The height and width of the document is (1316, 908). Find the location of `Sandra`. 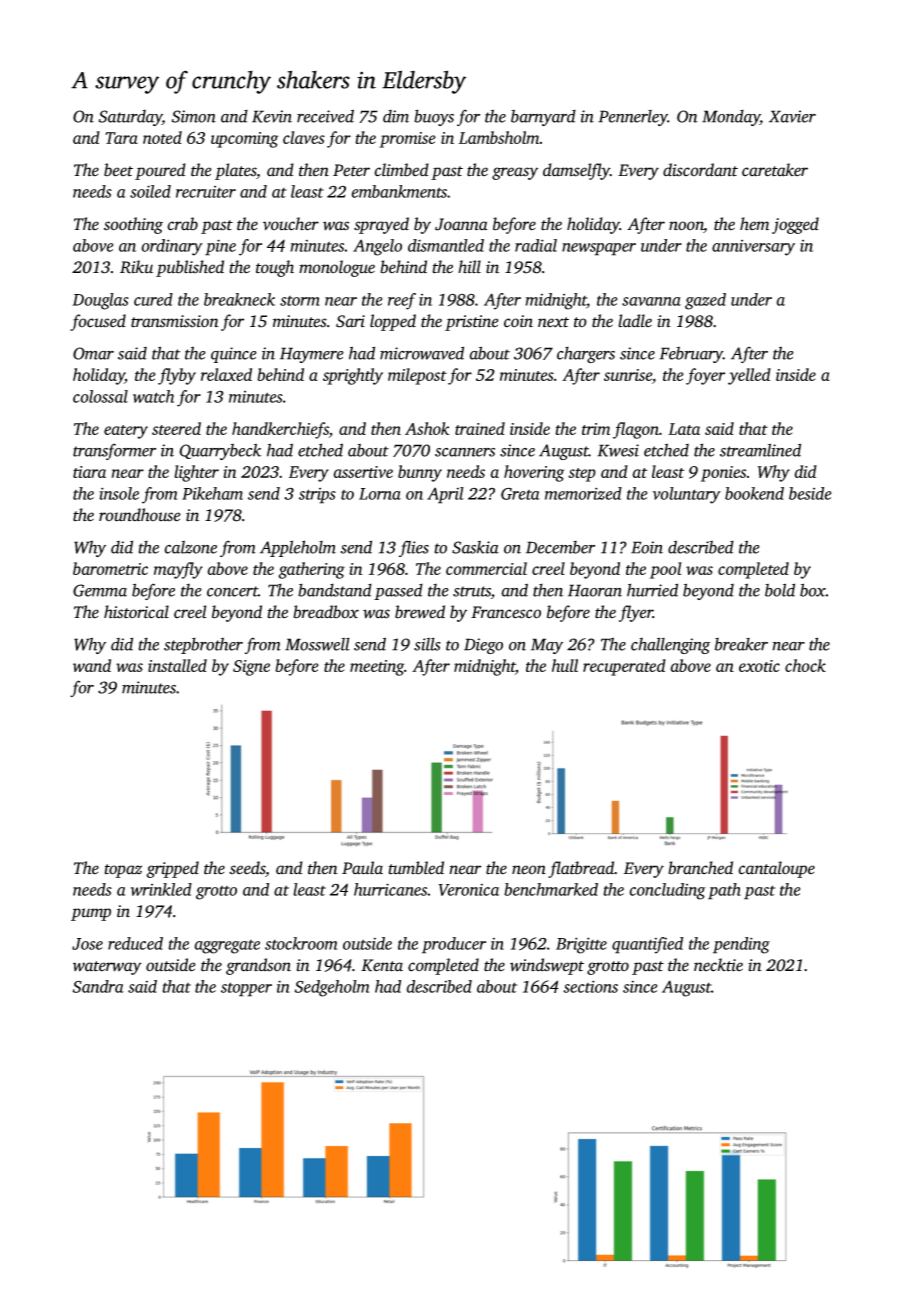

Sandra is located at coordinates (98, 986).
